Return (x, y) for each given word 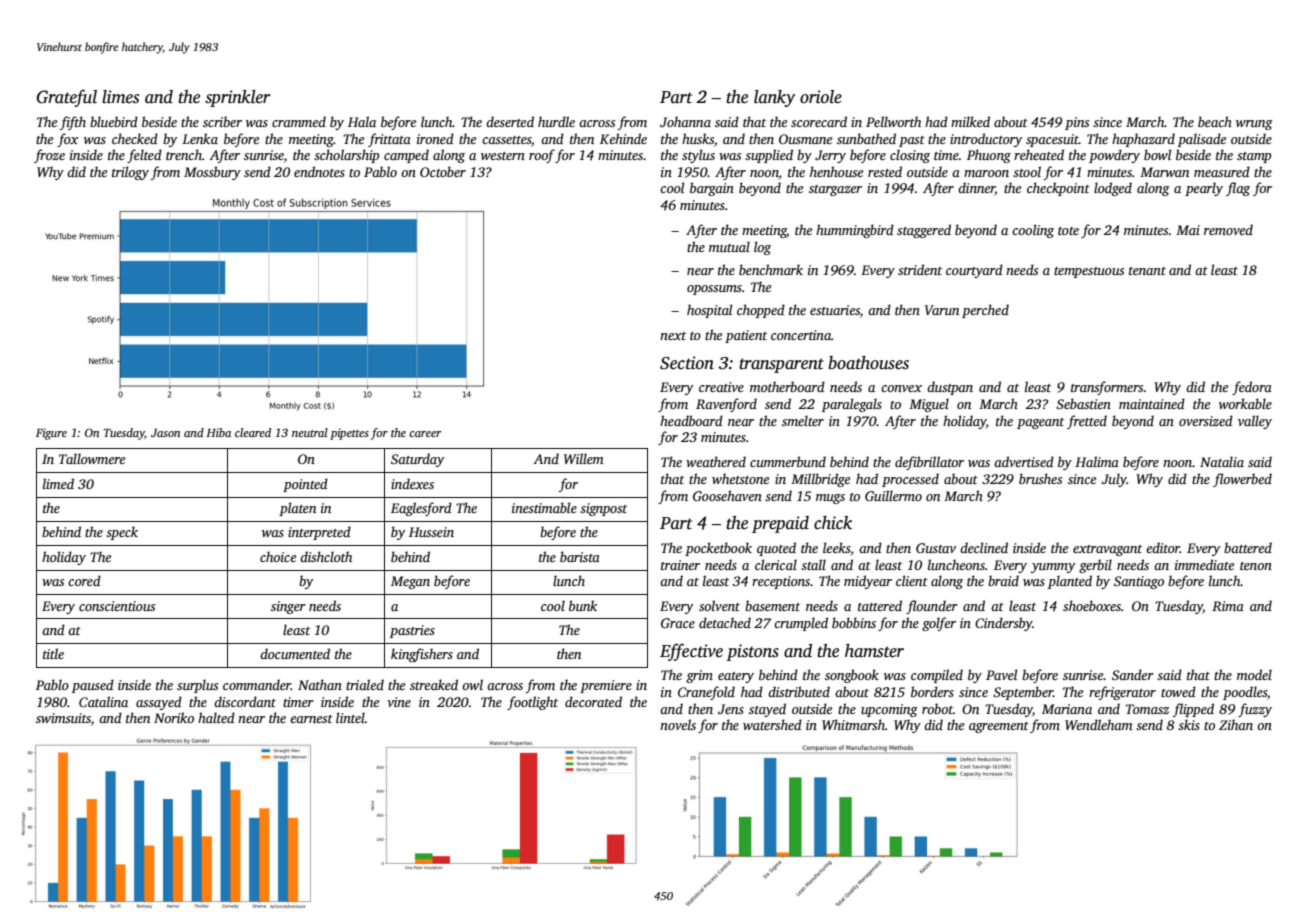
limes (120, 97)
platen (297, 509)
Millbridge (820, 480)
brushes (1040, 478)
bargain (712, 189)
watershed (772, 724)
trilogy (130, 173)
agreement (999, 727)
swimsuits (63, 718)
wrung (1254, 125)
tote (1068, 231)
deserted (510, 121)
